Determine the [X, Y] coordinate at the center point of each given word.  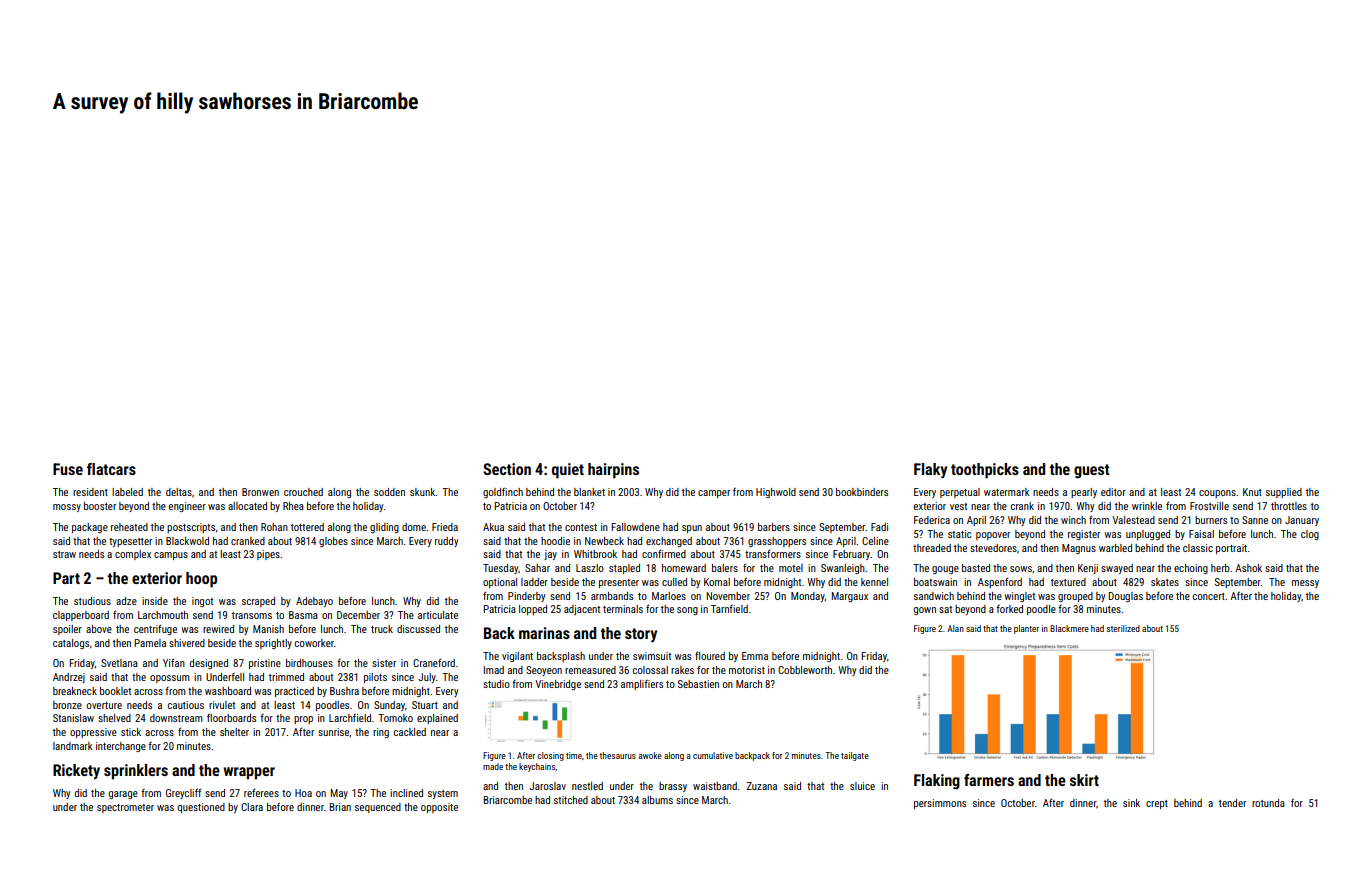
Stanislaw [73, 718]
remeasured [590, 670]
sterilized [1123, 628]
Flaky [930, 470]
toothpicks [985, 471]
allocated [247, 506]
